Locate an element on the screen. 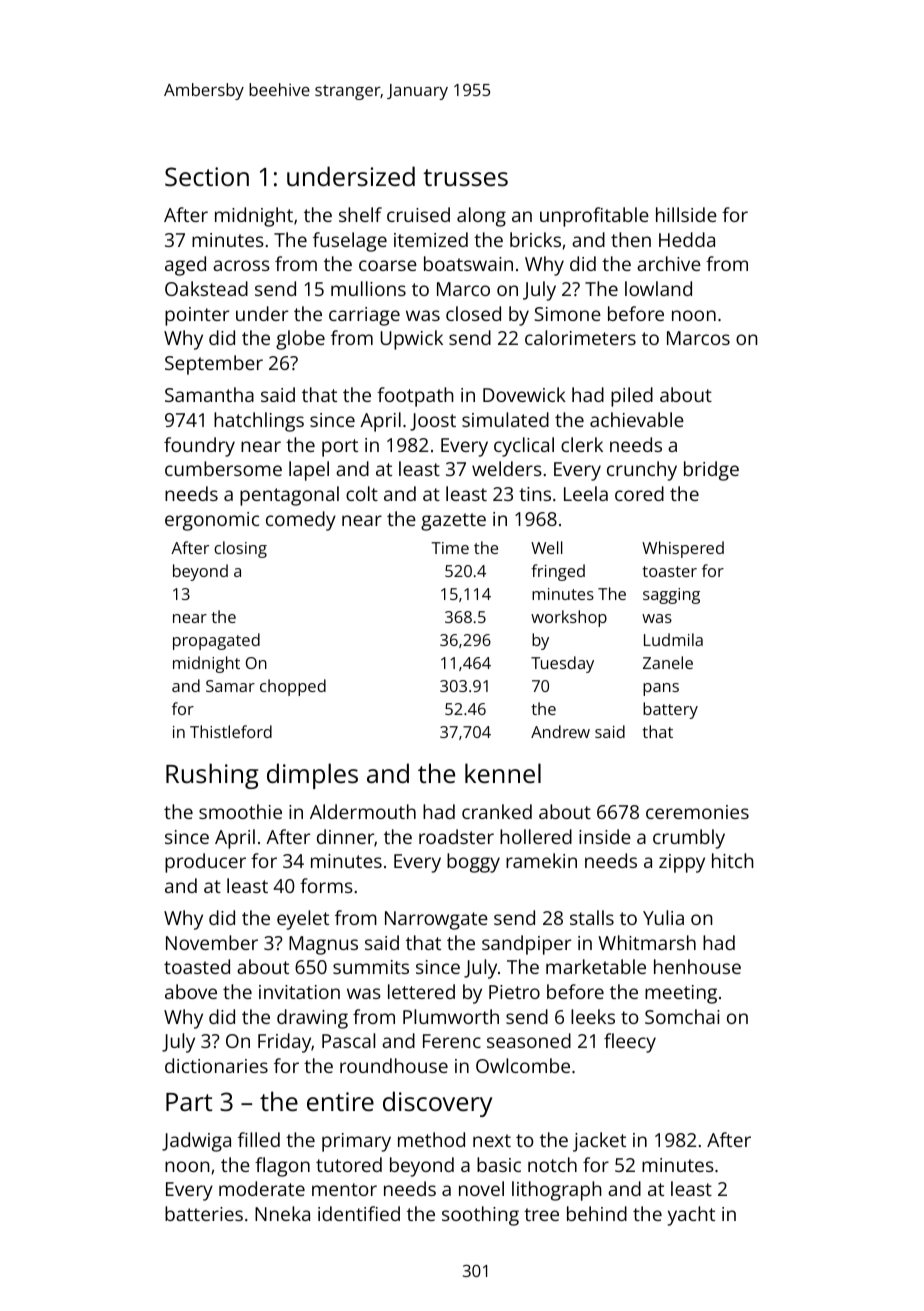 The width and height of the screenshot is (924, 1311). roundhouse is located at coordinates (394, 1065).
